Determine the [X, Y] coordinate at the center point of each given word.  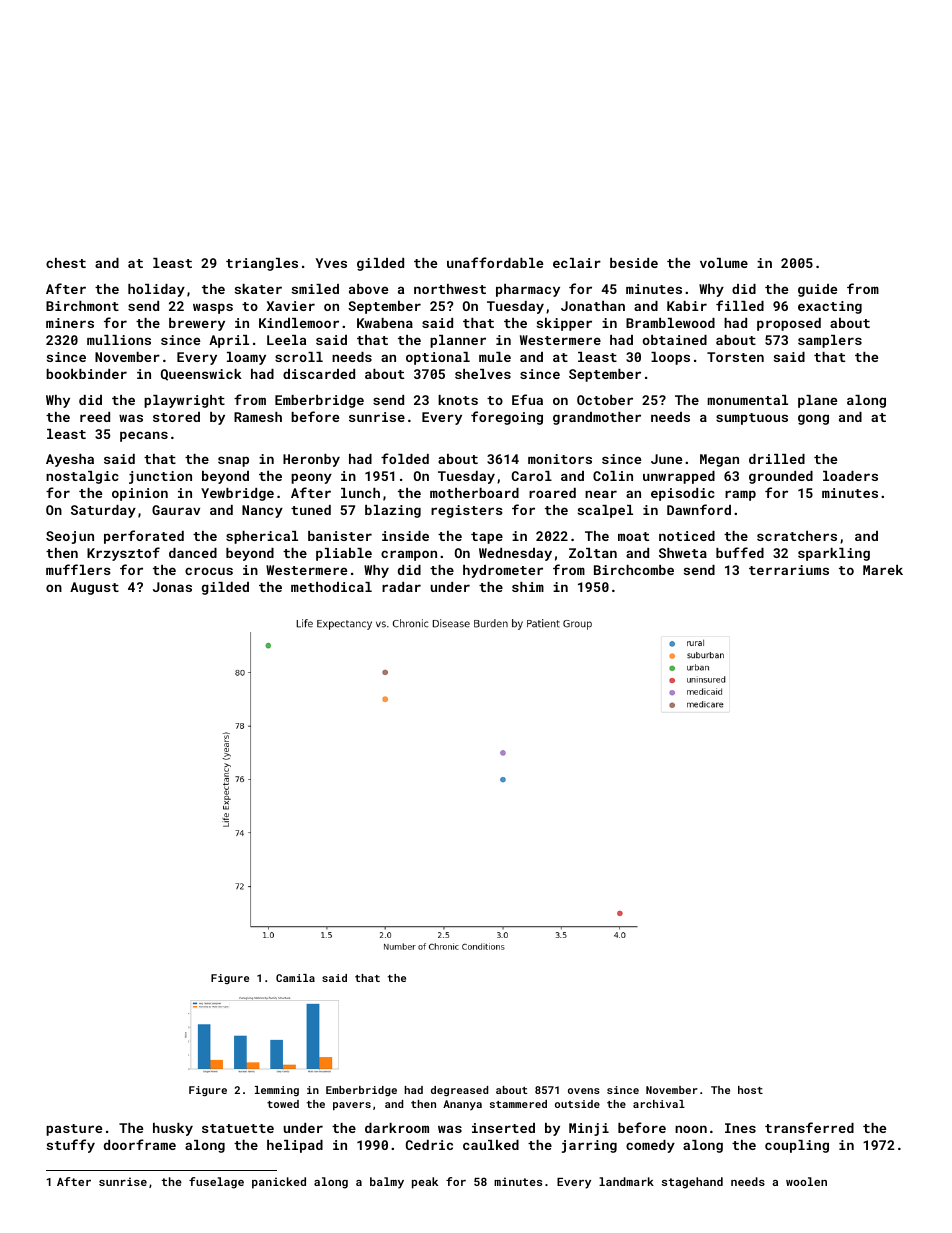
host [750, 1090]
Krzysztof [123, 554]
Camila [295, 978]
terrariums [789, 570]
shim [528, 587]
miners [70, 323]
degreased [459, 1091]
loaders [850, 476]
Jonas [172, 587]
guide [817, 290]
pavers [352, 1106]
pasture [74, 1130]
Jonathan [593, 306]
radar [401, 587]
